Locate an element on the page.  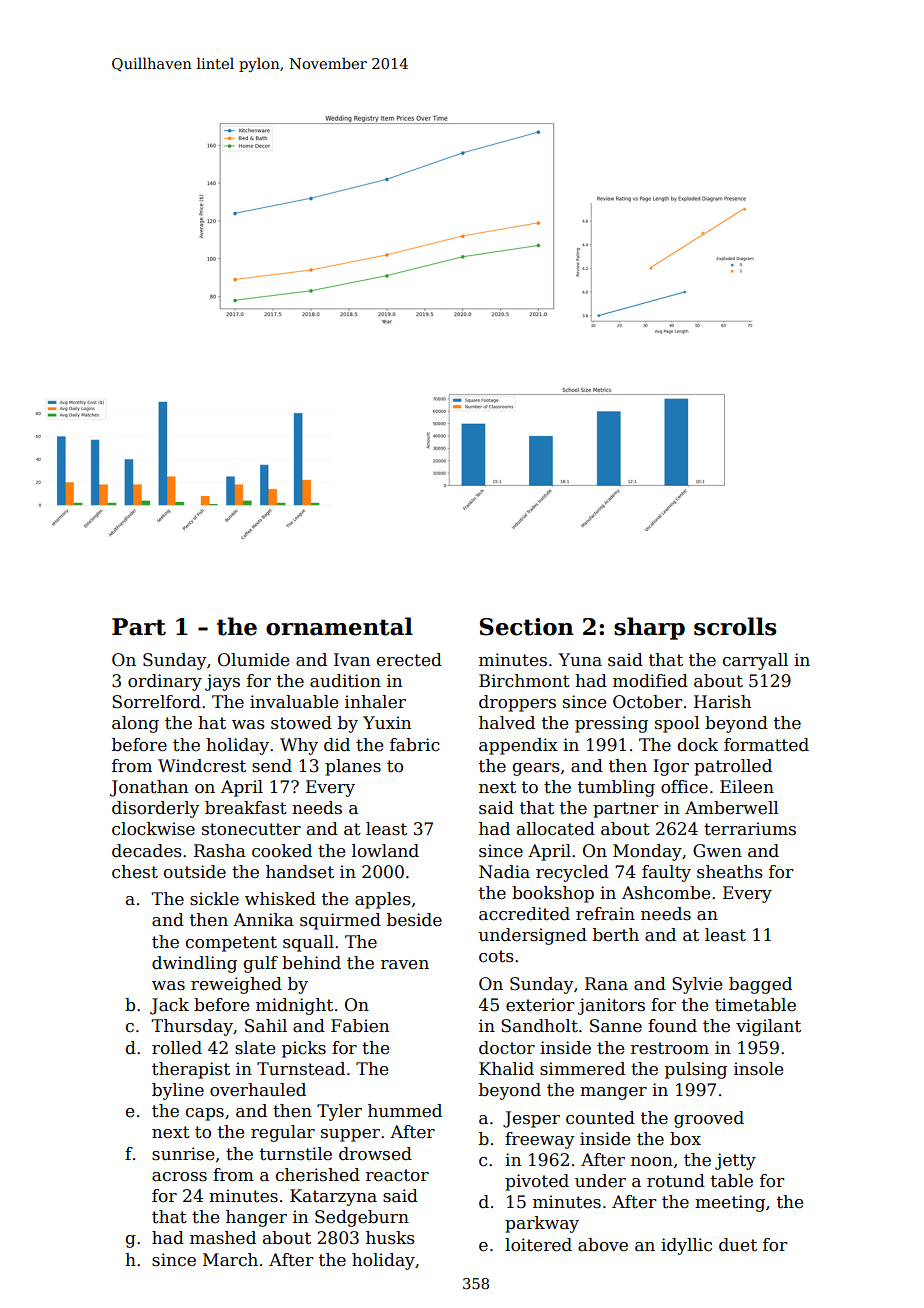
mashed is located at coordinates (223, 1238).
